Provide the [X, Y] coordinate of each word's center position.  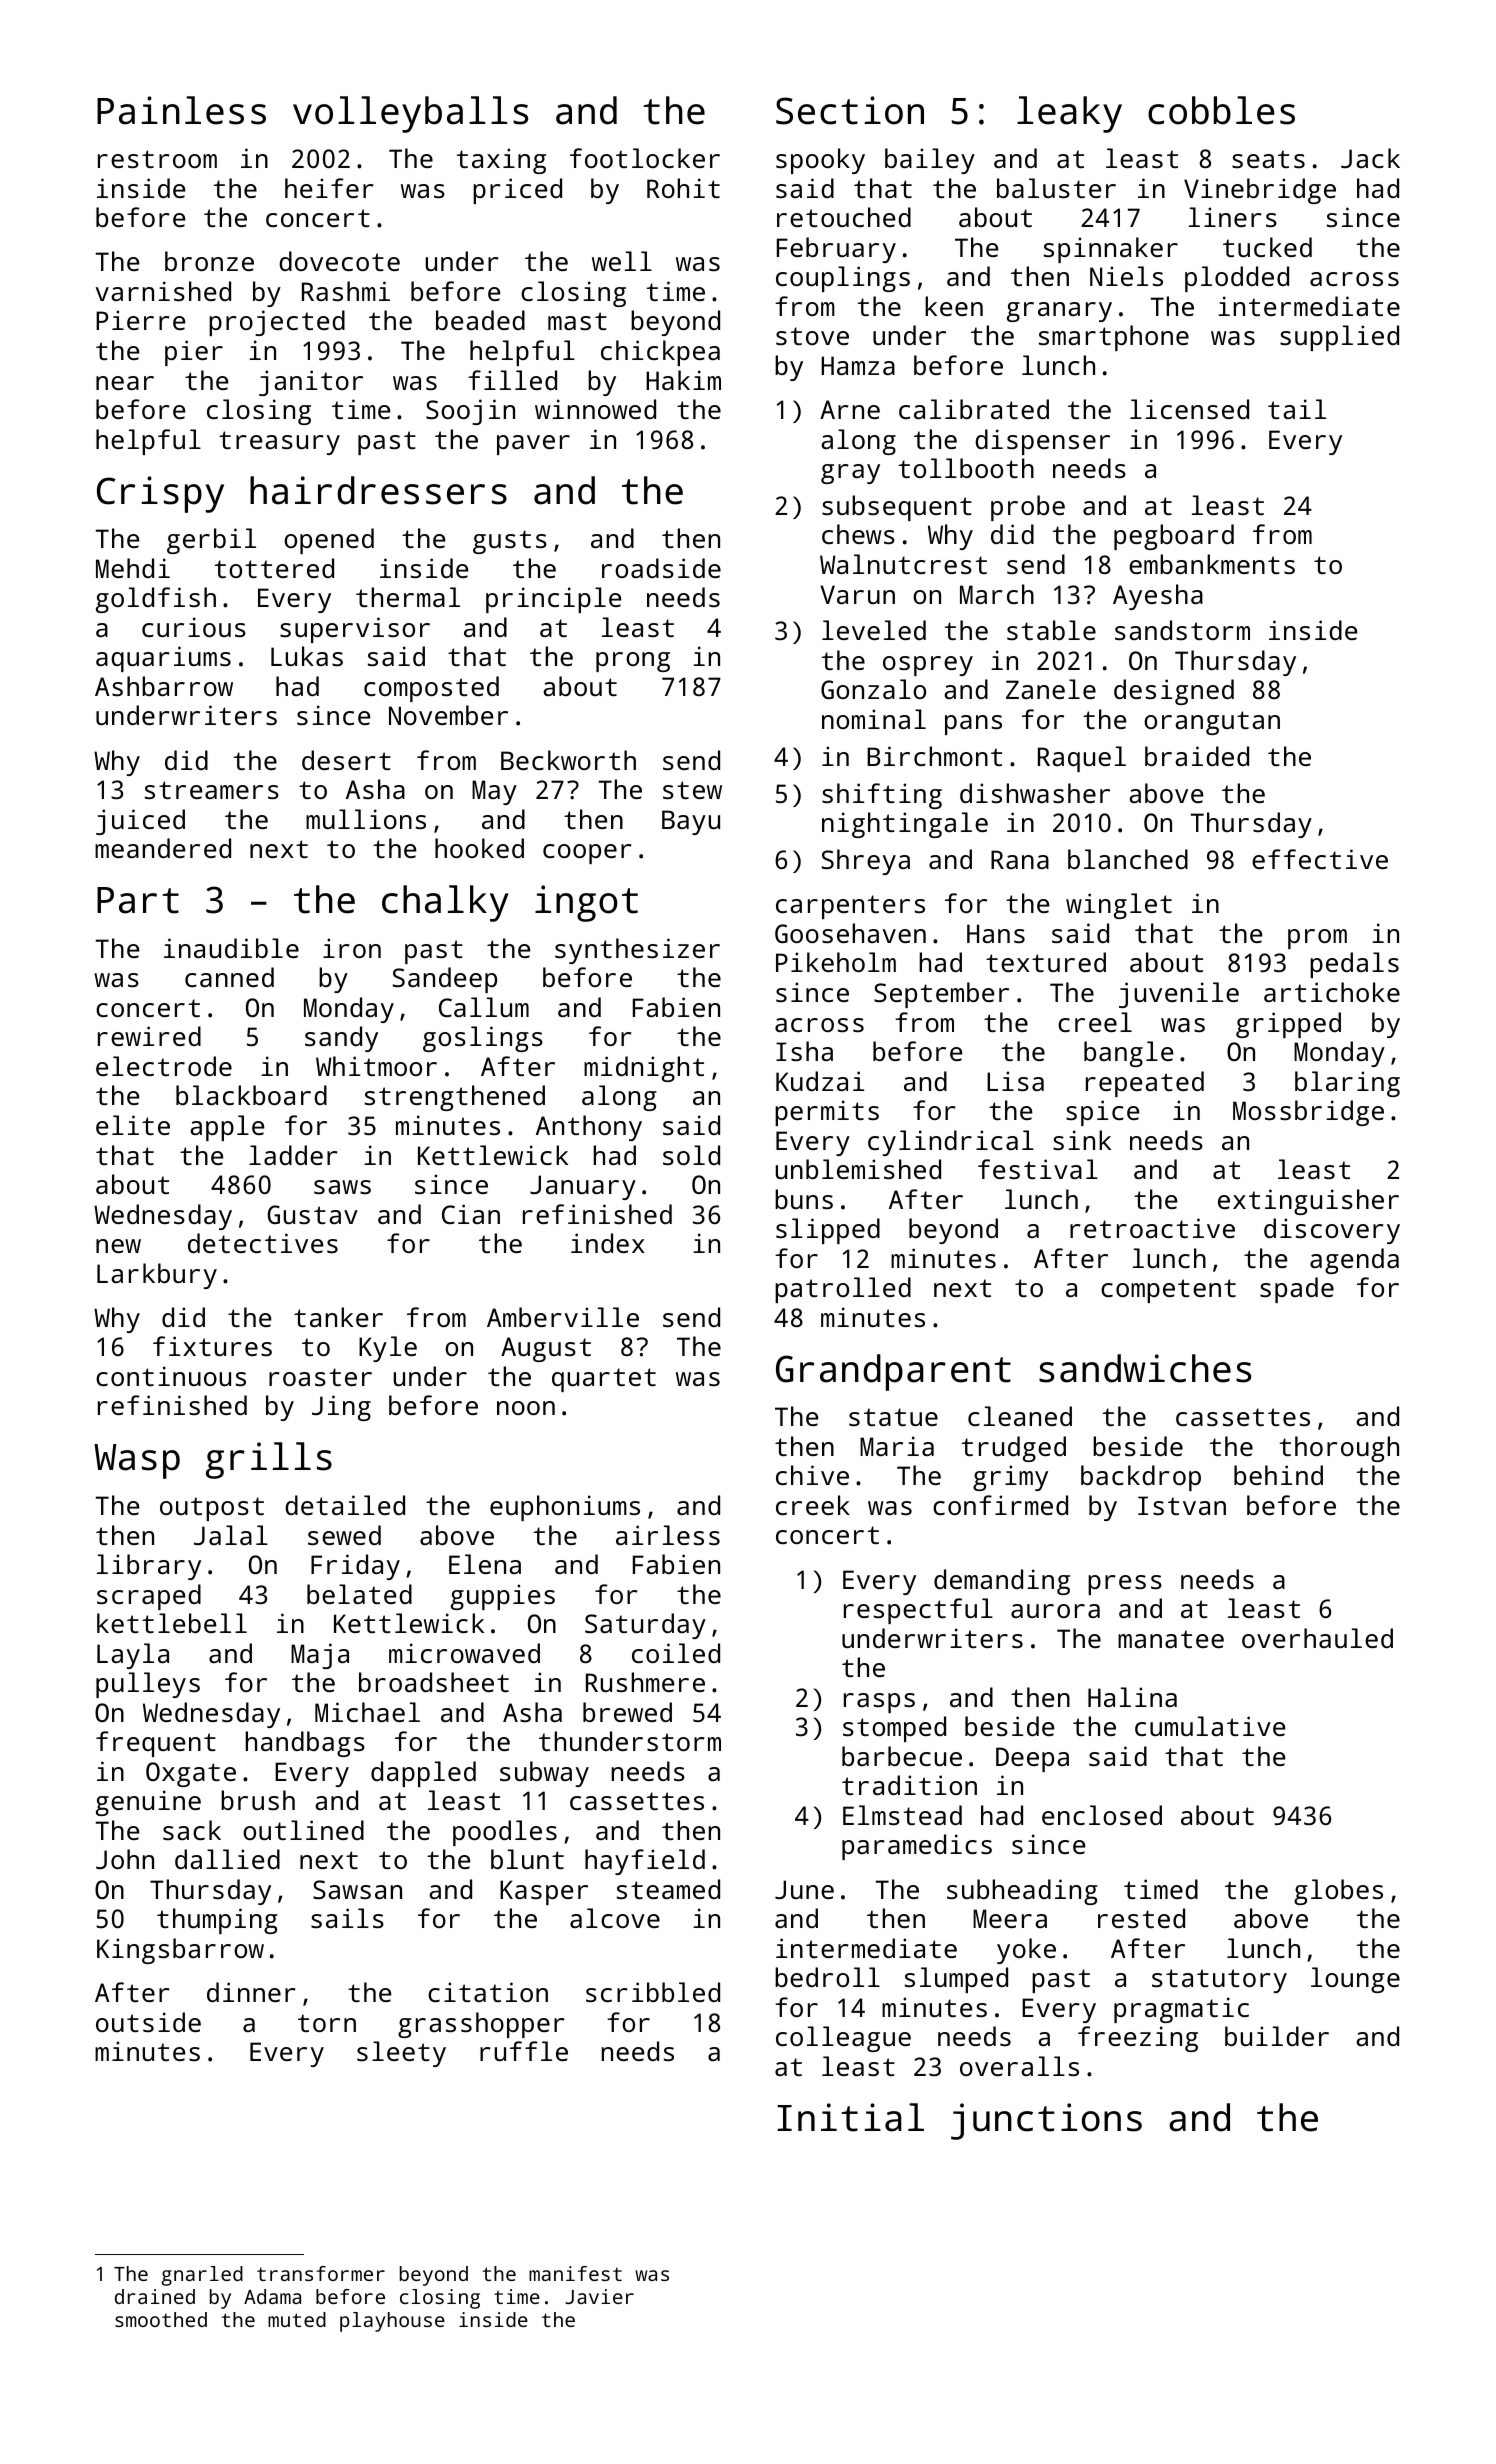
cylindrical [951, 1143]
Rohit [683, 188]
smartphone [1114, 338]
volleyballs [410, 114]
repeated [1145, 1084]
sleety [401, 2054]
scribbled [653, 1992]
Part [138, 900]
